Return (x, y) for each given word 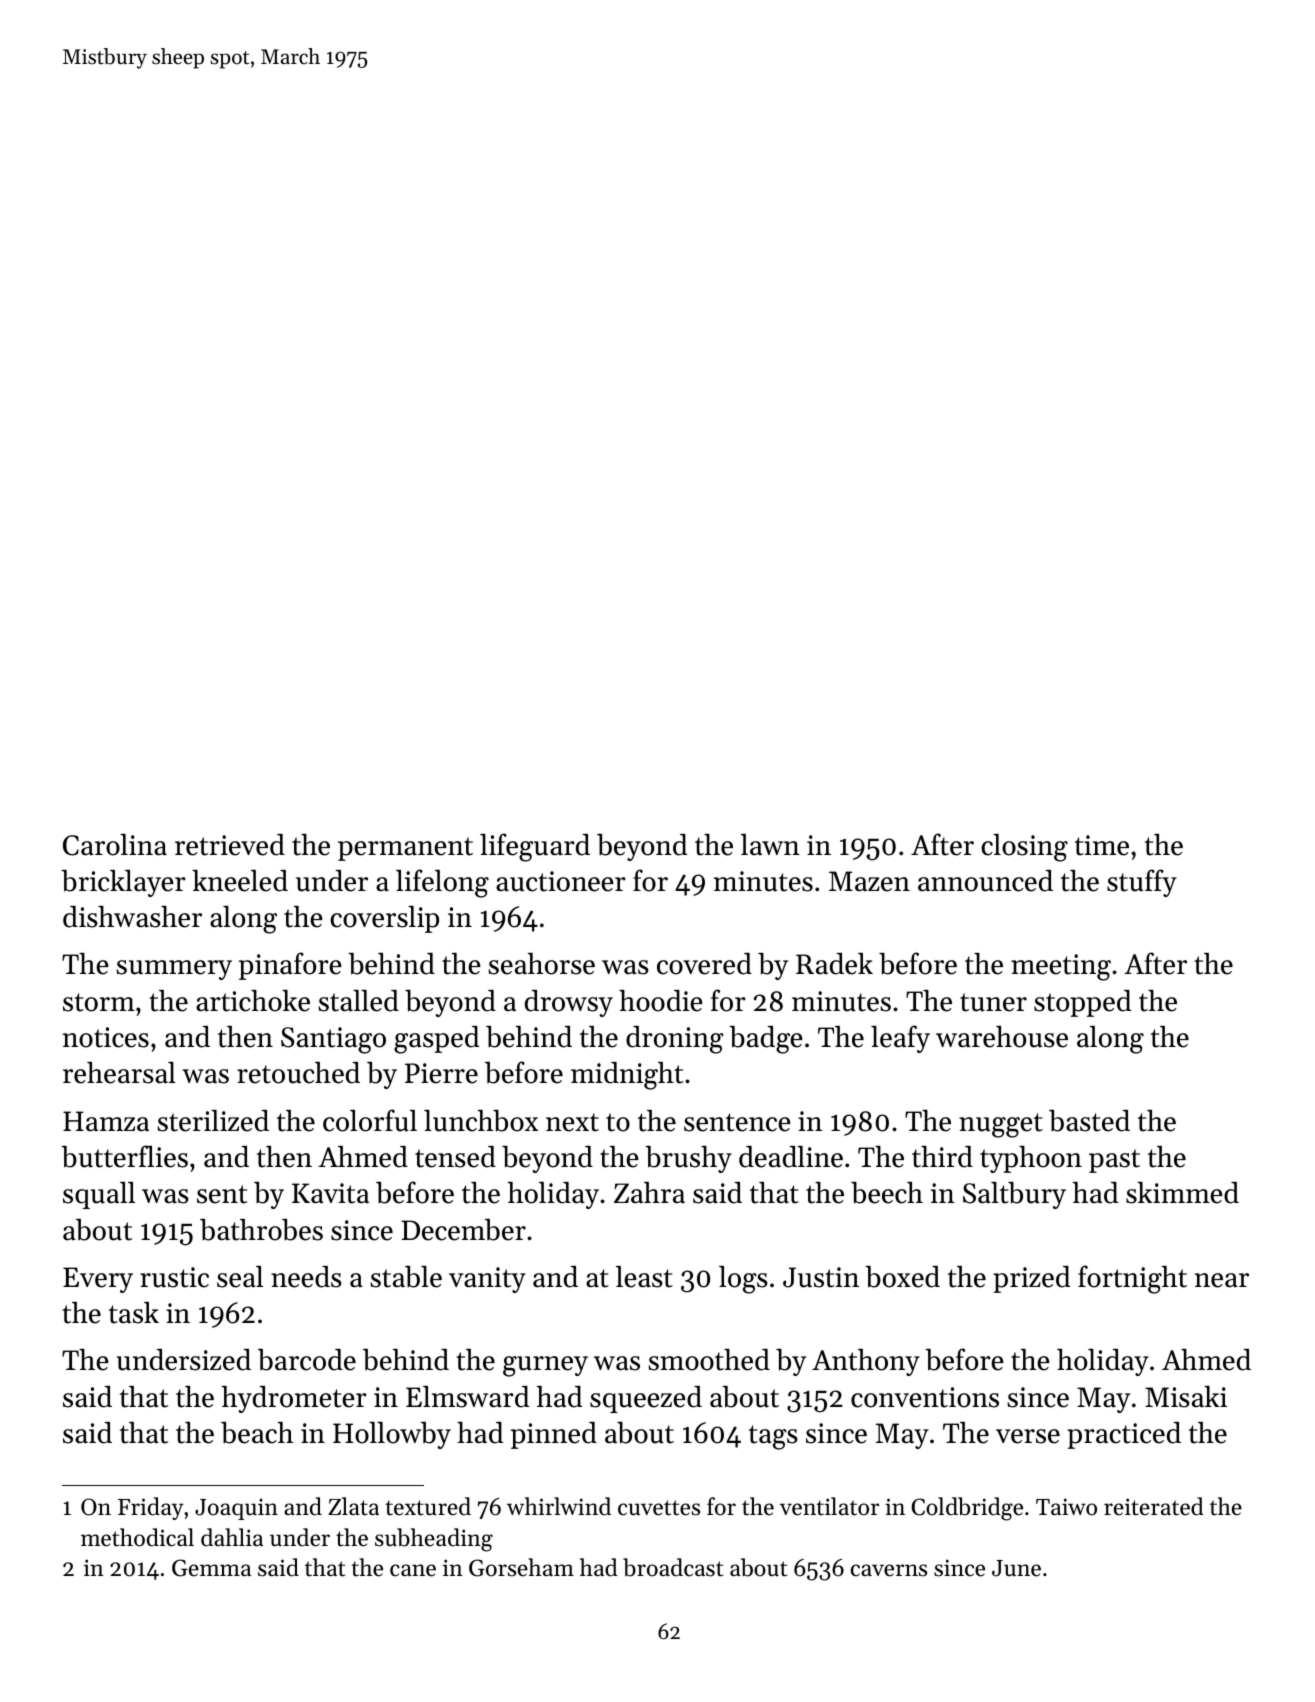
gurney (545, 1366)
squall (99, 1195)
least (644, 1277)
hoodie (661, 1001)
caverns (889, 1570)
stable (406, 1277)
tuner (993, 1002)
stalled (358, 1001)
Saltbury (1014, 1195)
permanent (405, 849)
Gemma (211, 1568)
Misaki (1186, 1397)
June (1016, 1568)
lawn (770, 844)
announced (985, 881)
